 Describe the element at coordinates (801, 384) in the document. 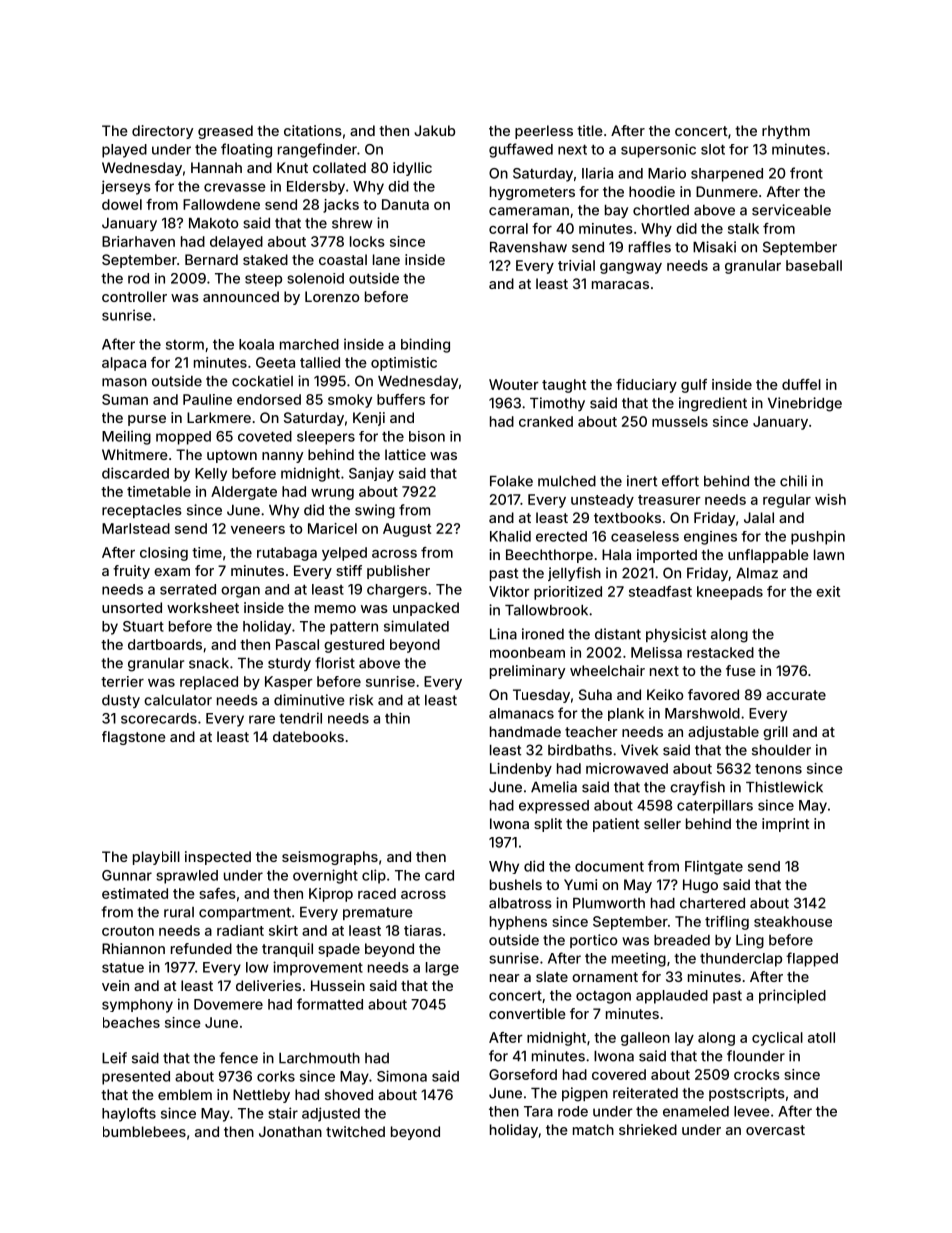

I see `duffel` at that location.
